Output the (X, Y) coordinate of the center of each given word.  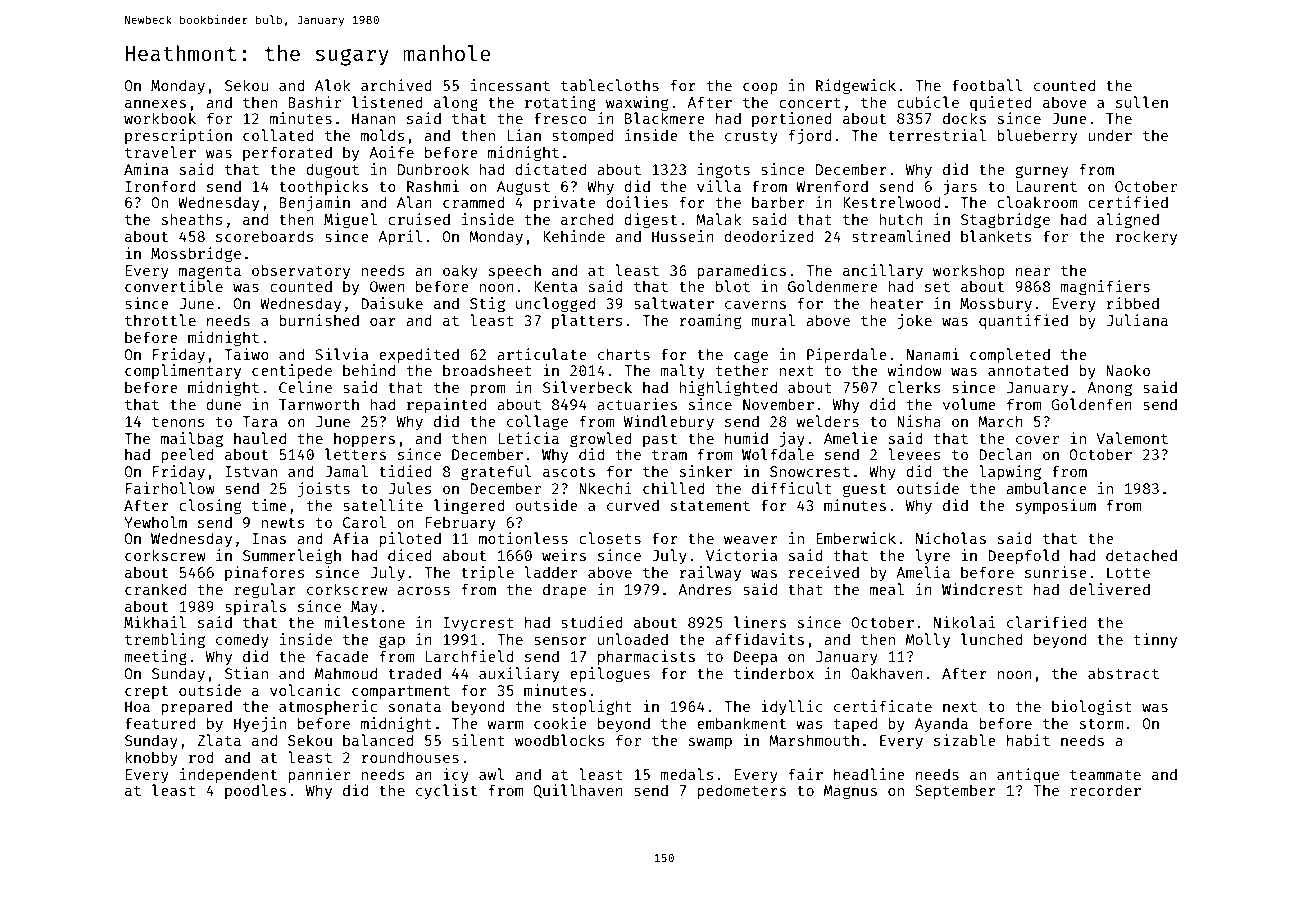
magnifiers (1105, 288)
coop (760, 88)
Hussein (683, 236)
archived (396, 85)
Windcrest (982, 589)
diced (410, 555)
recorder (1105, 790)
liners (760, 622)
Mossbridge (196, 255)
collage (537, 423)
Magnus (850, 792)
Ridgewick (856, 87)
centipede (292, 371)
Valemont (1132, 438)
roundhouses (410, 757)
